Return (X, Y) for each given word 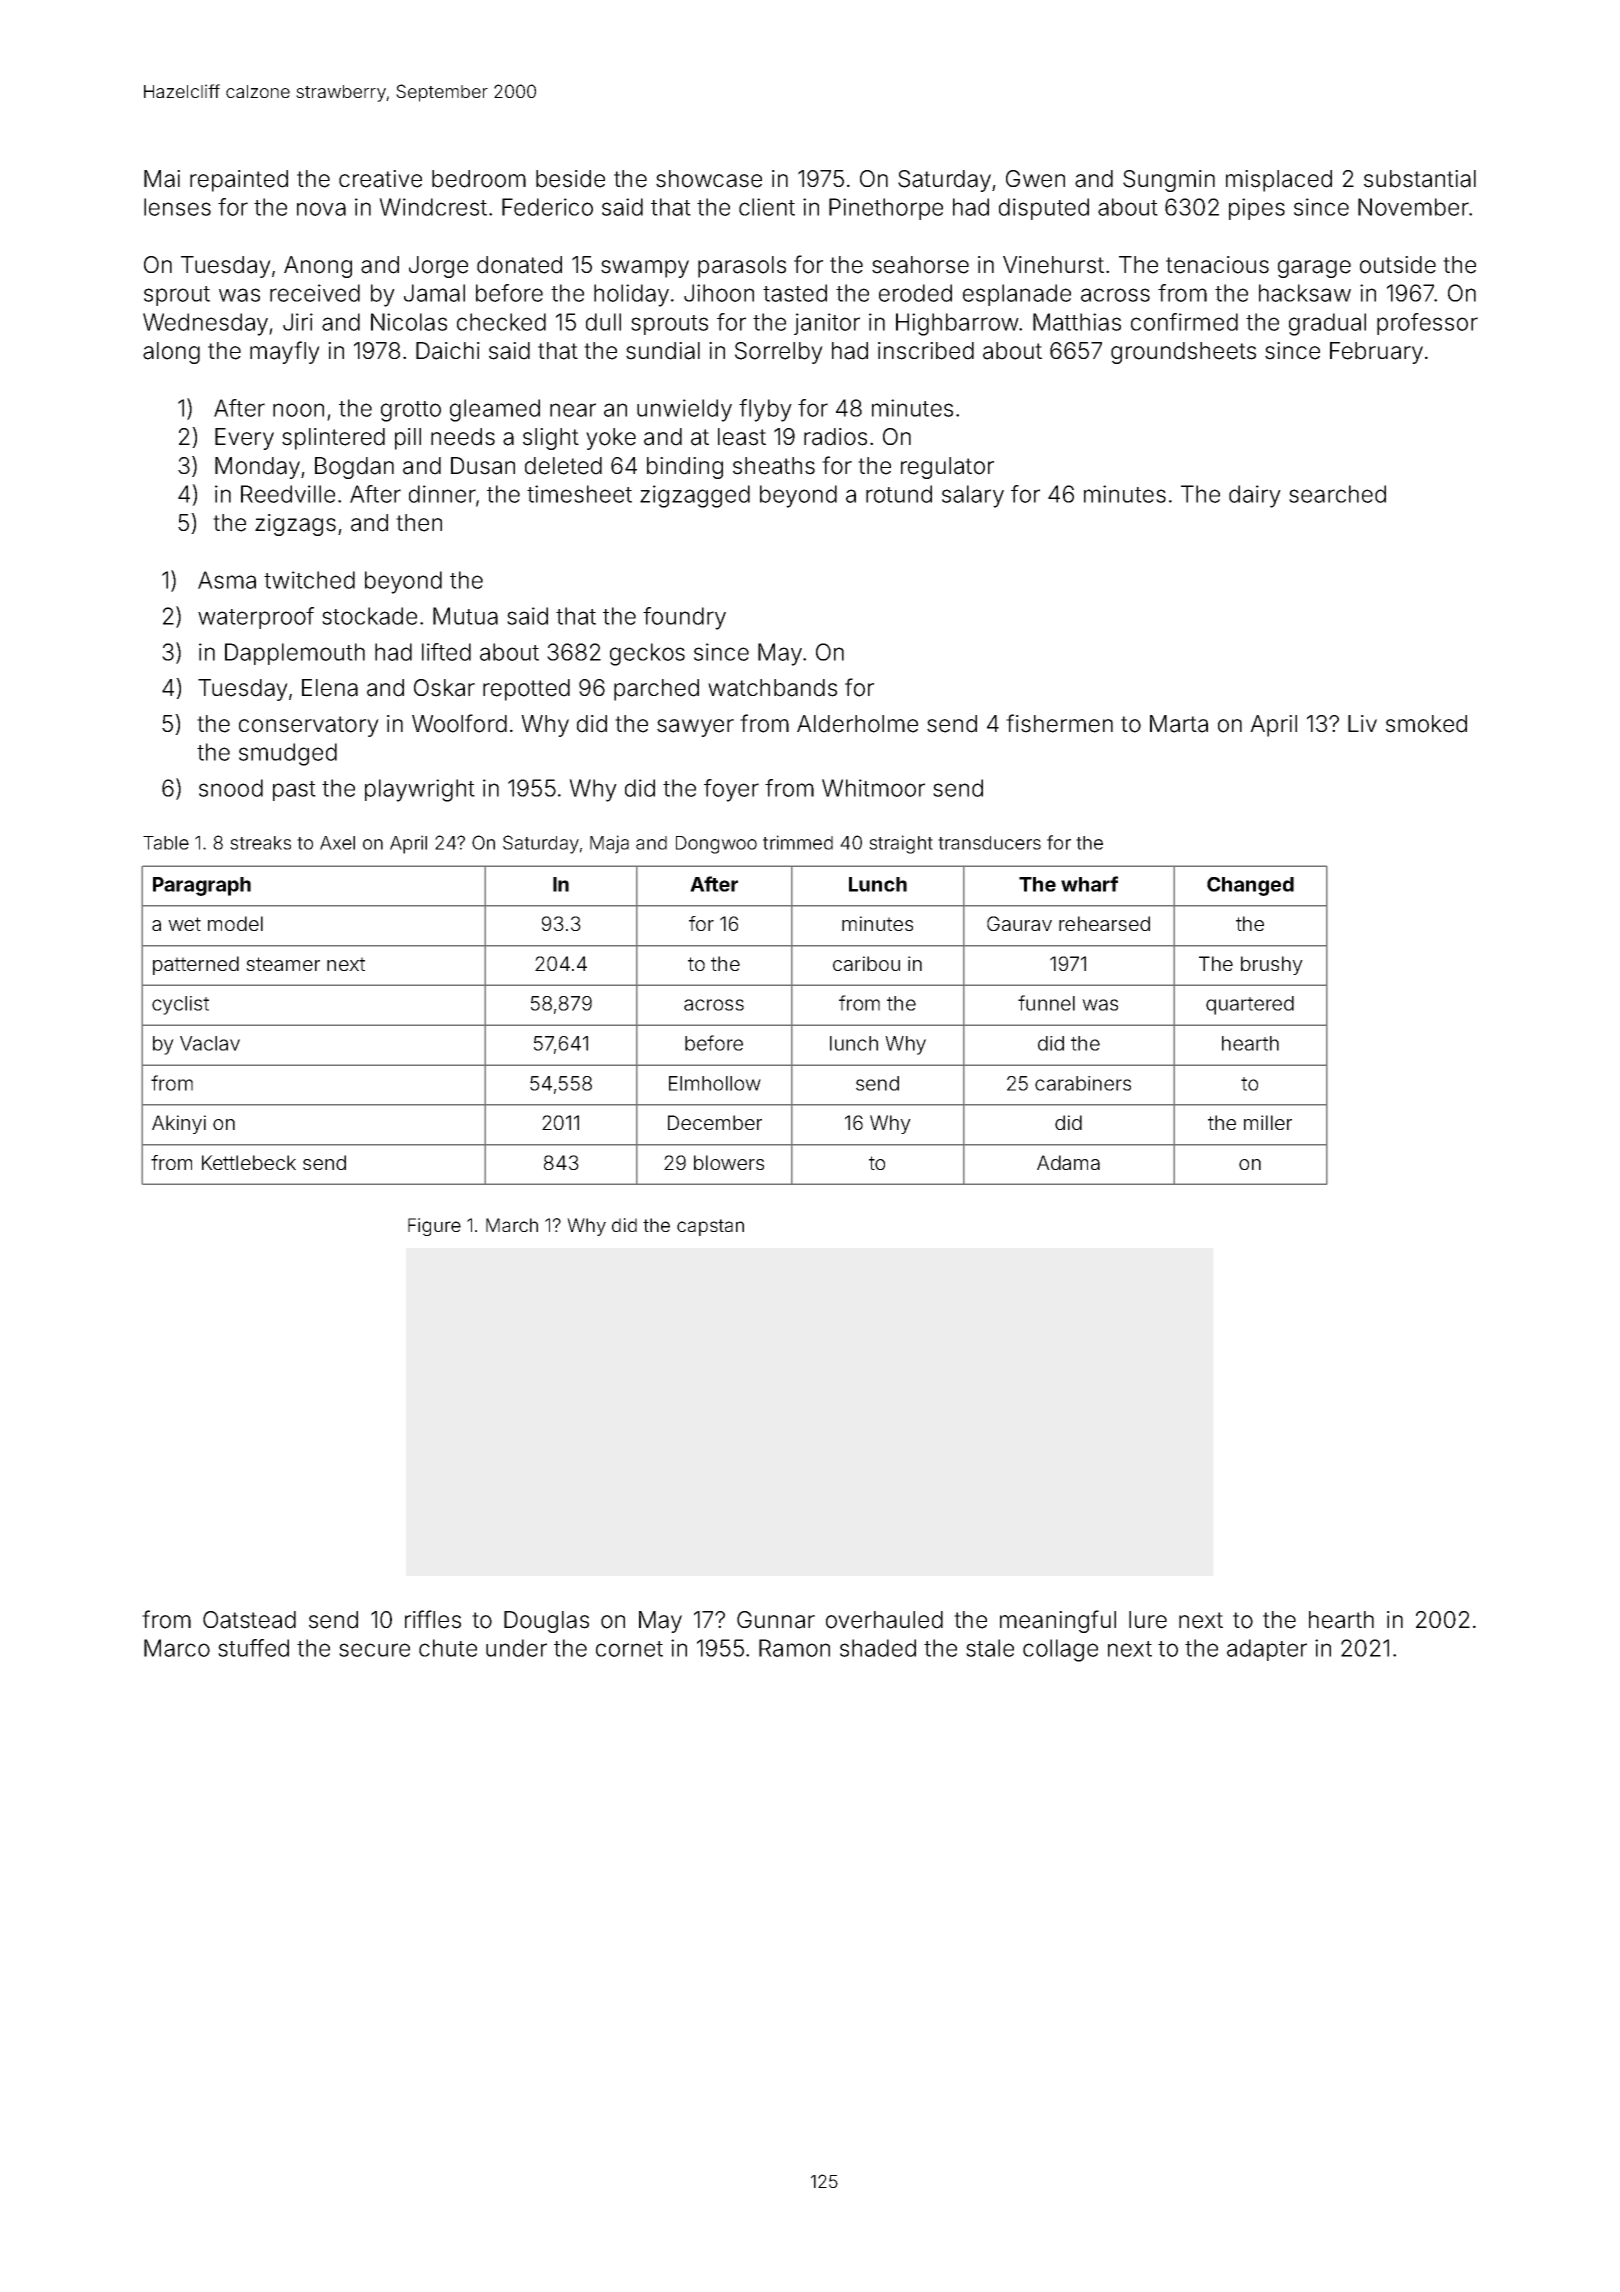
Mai (162, 179)
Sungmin (1169, 181)
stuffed (253, 1648)
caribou (866, 963)
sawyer (695, 728)
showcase (709, 179)
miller (1268, 1122)
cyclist (180, 1005)
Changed (1250, 886)
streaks (260, 843)
